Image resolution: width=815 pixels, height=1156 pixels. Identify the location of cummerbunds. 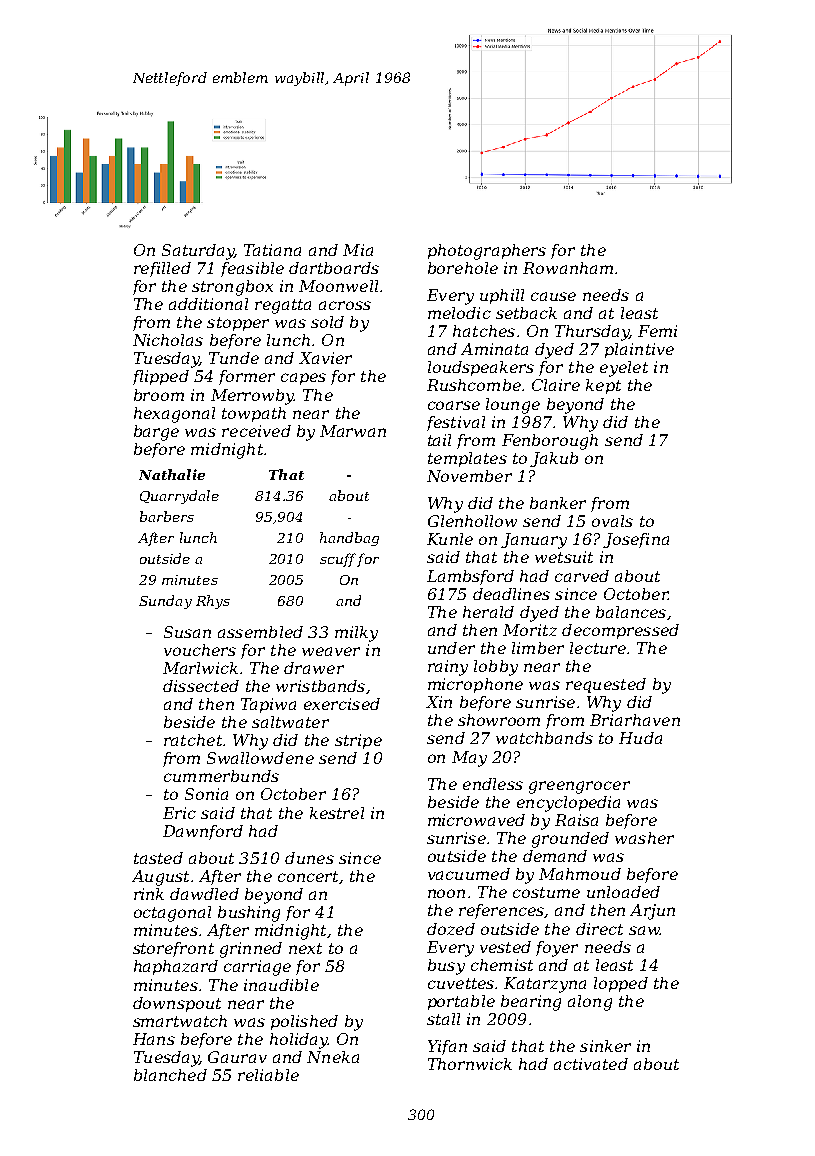
(221, 776).
